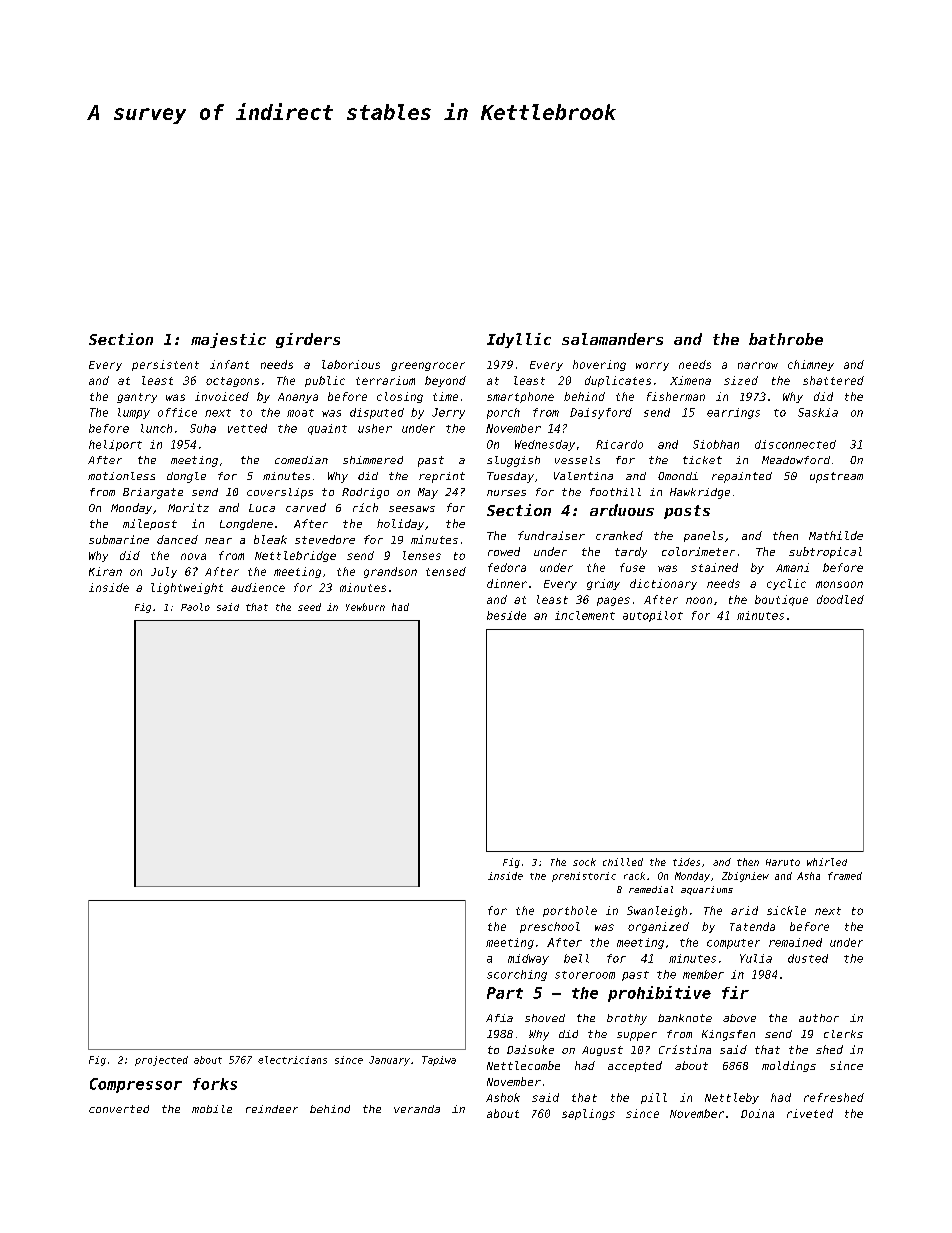 Image resolution: width=952 pixels, height=1233 pixels. I want to click on autopilot, so click(653, 616).
